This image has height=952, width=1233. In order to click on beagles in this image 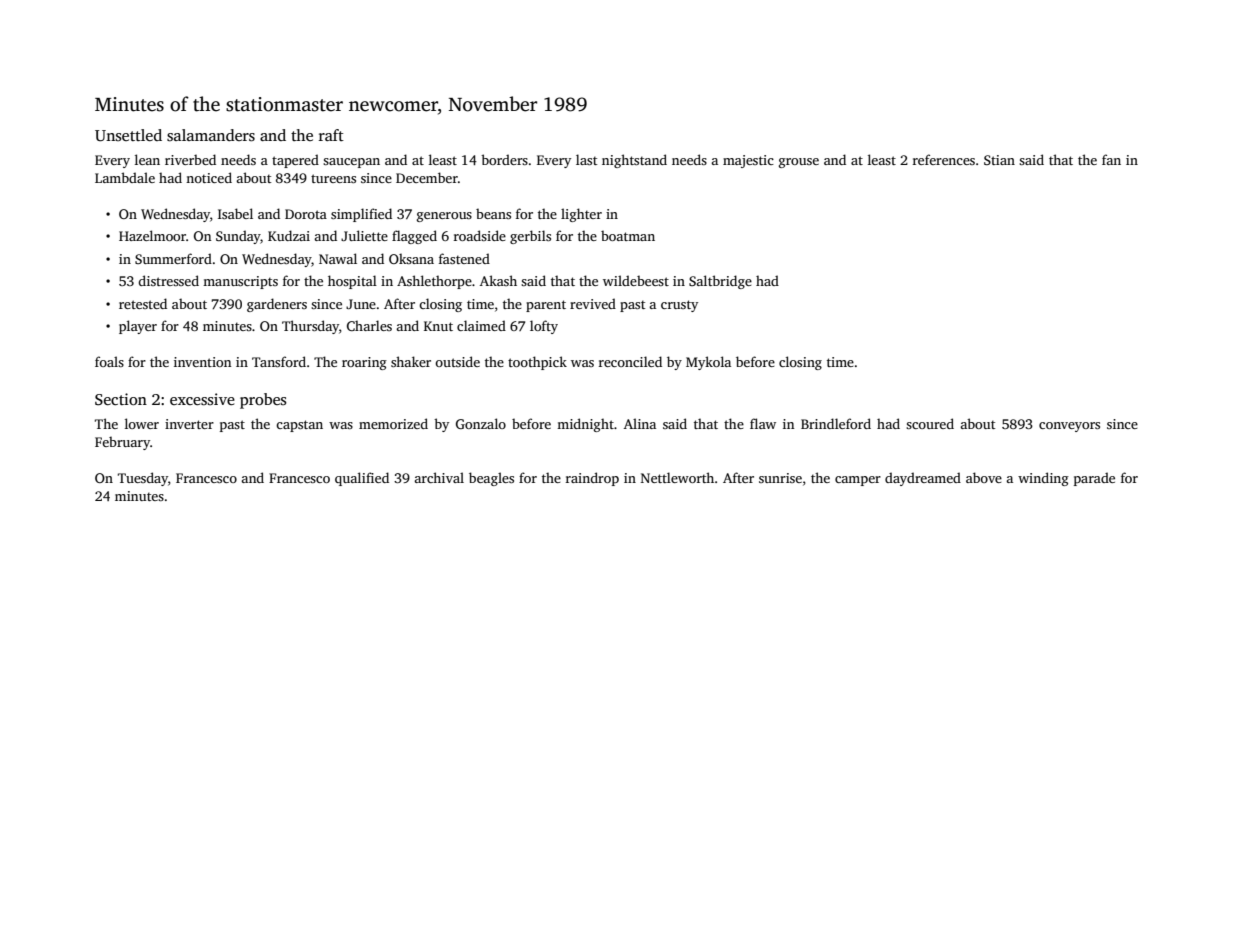, I will do `click(491, 479)`.
